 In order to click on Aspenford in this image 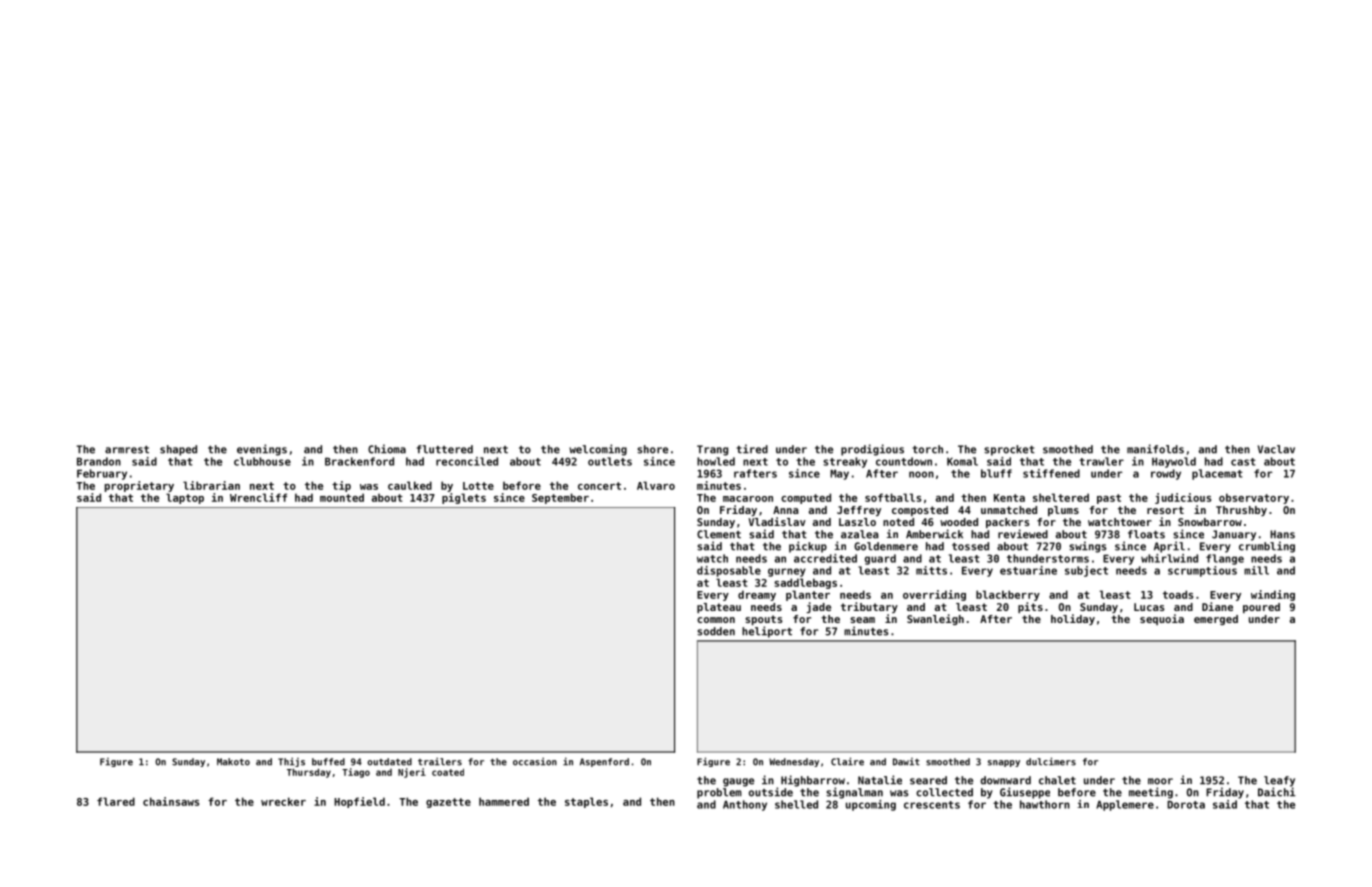, I will do `click(604, 762)`.
